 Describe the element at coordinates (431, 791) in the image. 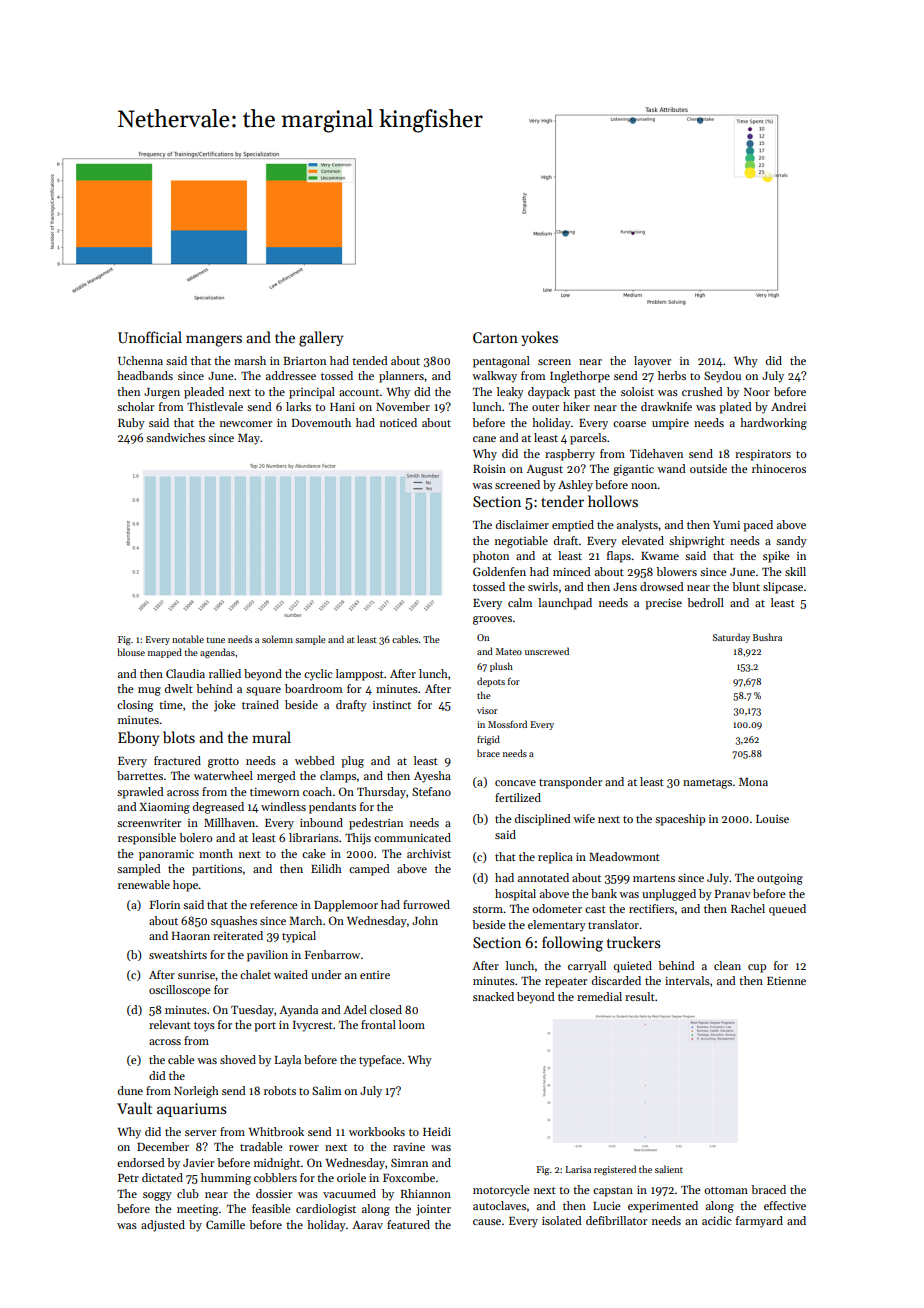

I see `Stefano` at that location.
